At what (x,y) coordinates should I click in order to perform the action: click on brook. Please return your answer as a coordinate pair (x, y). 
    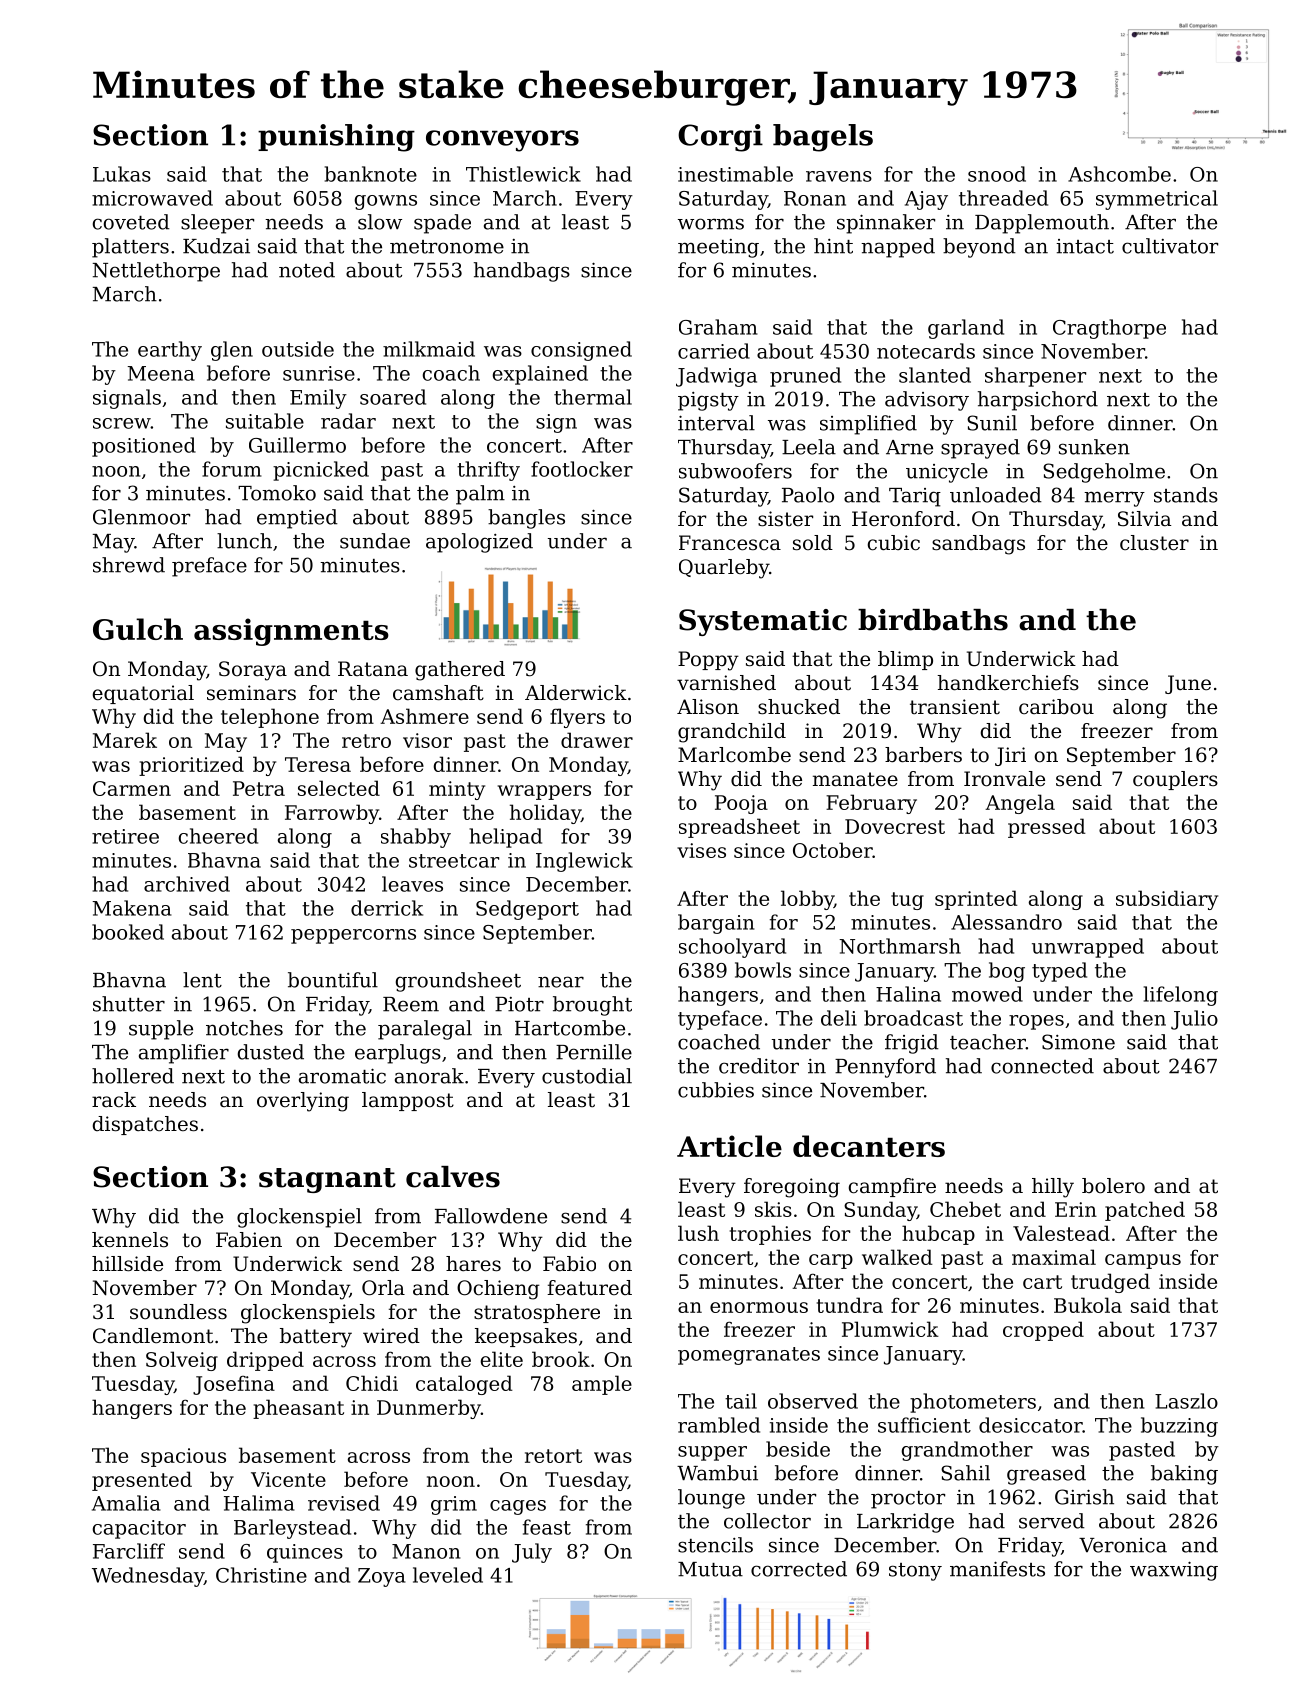
    Looking at the image, I should click on (561, 1359).
